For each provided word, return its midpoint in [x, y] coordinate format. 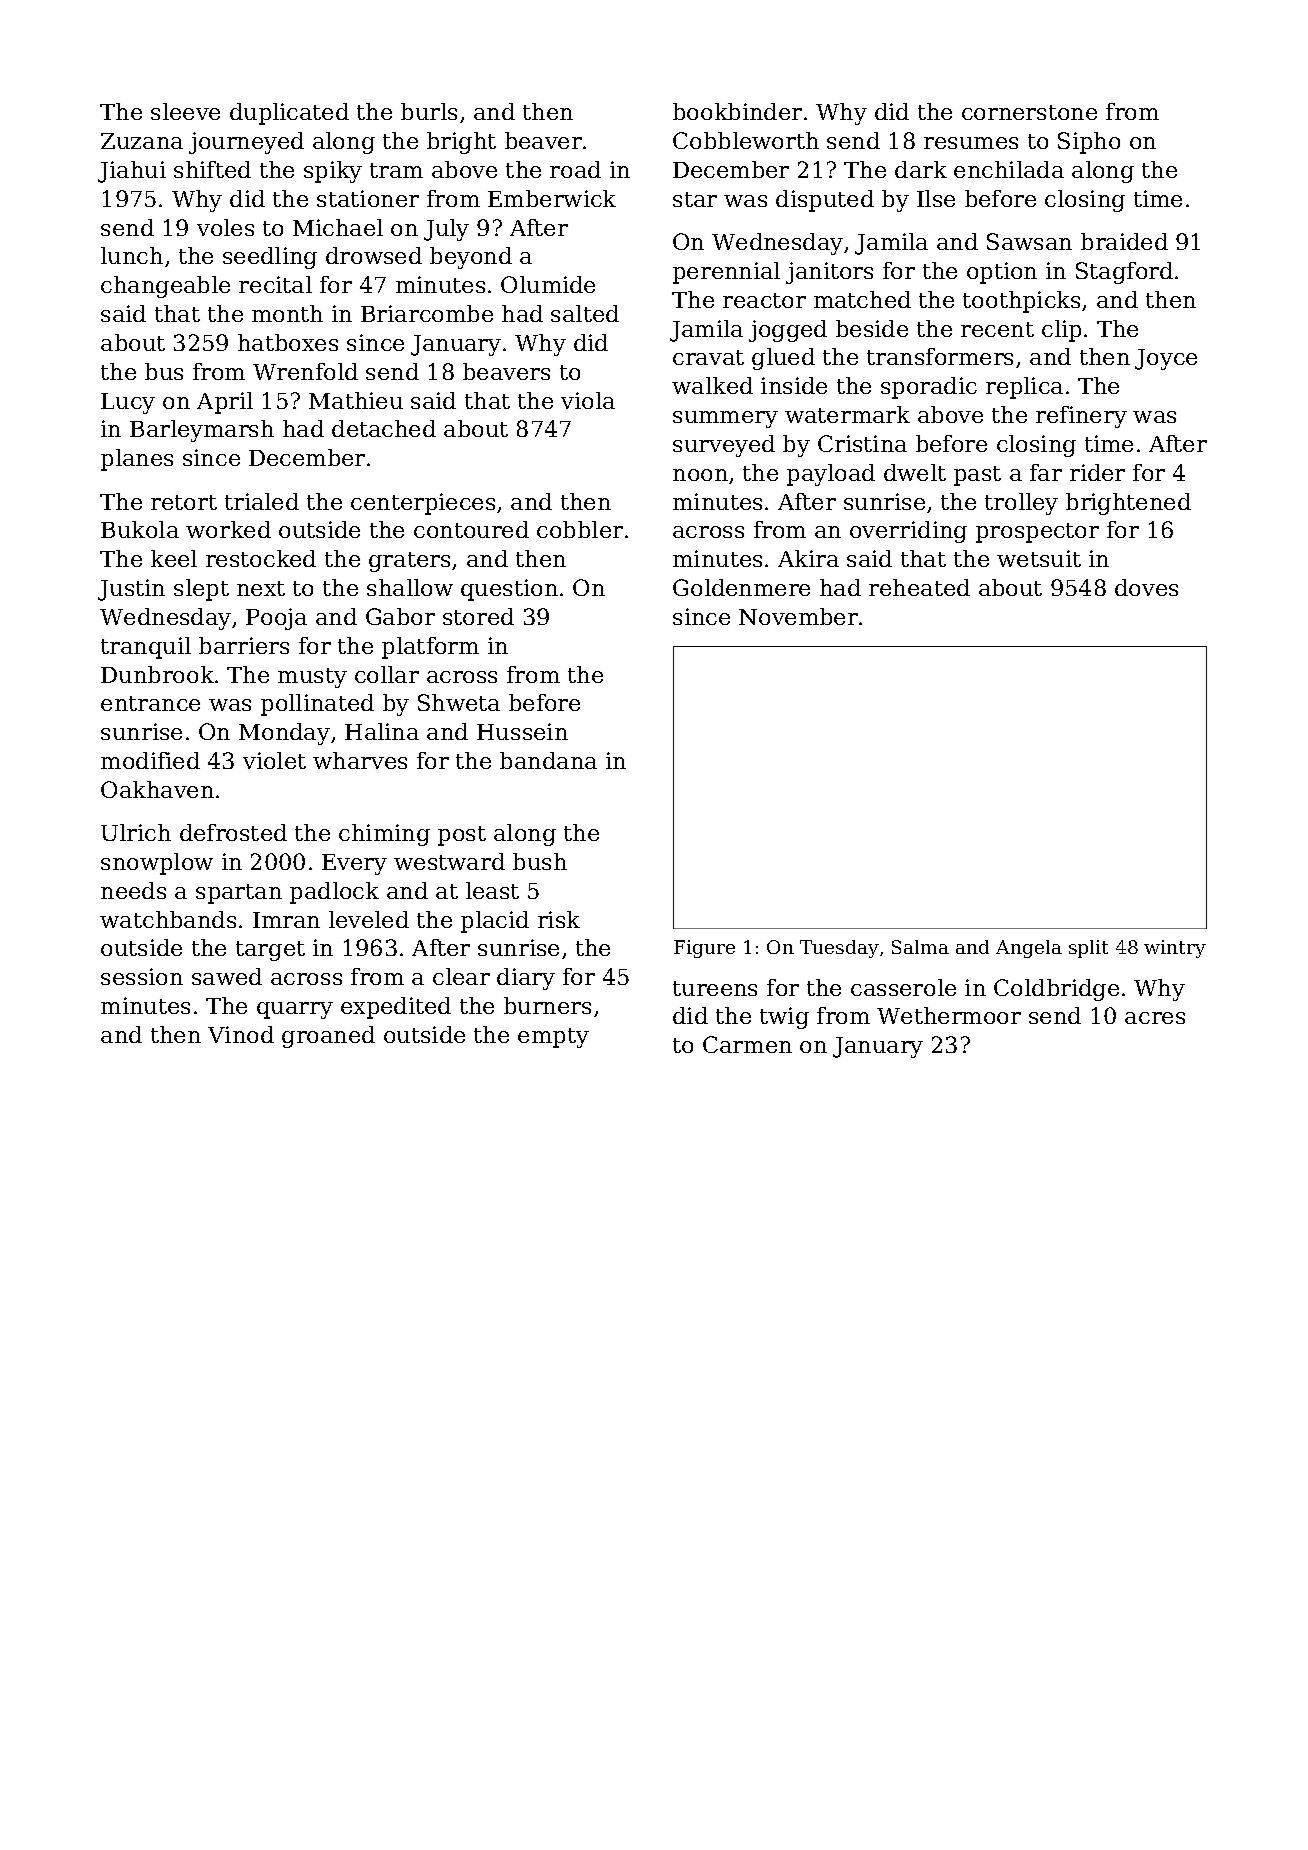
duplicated [289, 114]
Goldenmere [741, 587]
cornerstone [1029, 112]
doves [1146, 587]
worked [228, 529]
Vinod [241, 1034]
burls [429, 111]
